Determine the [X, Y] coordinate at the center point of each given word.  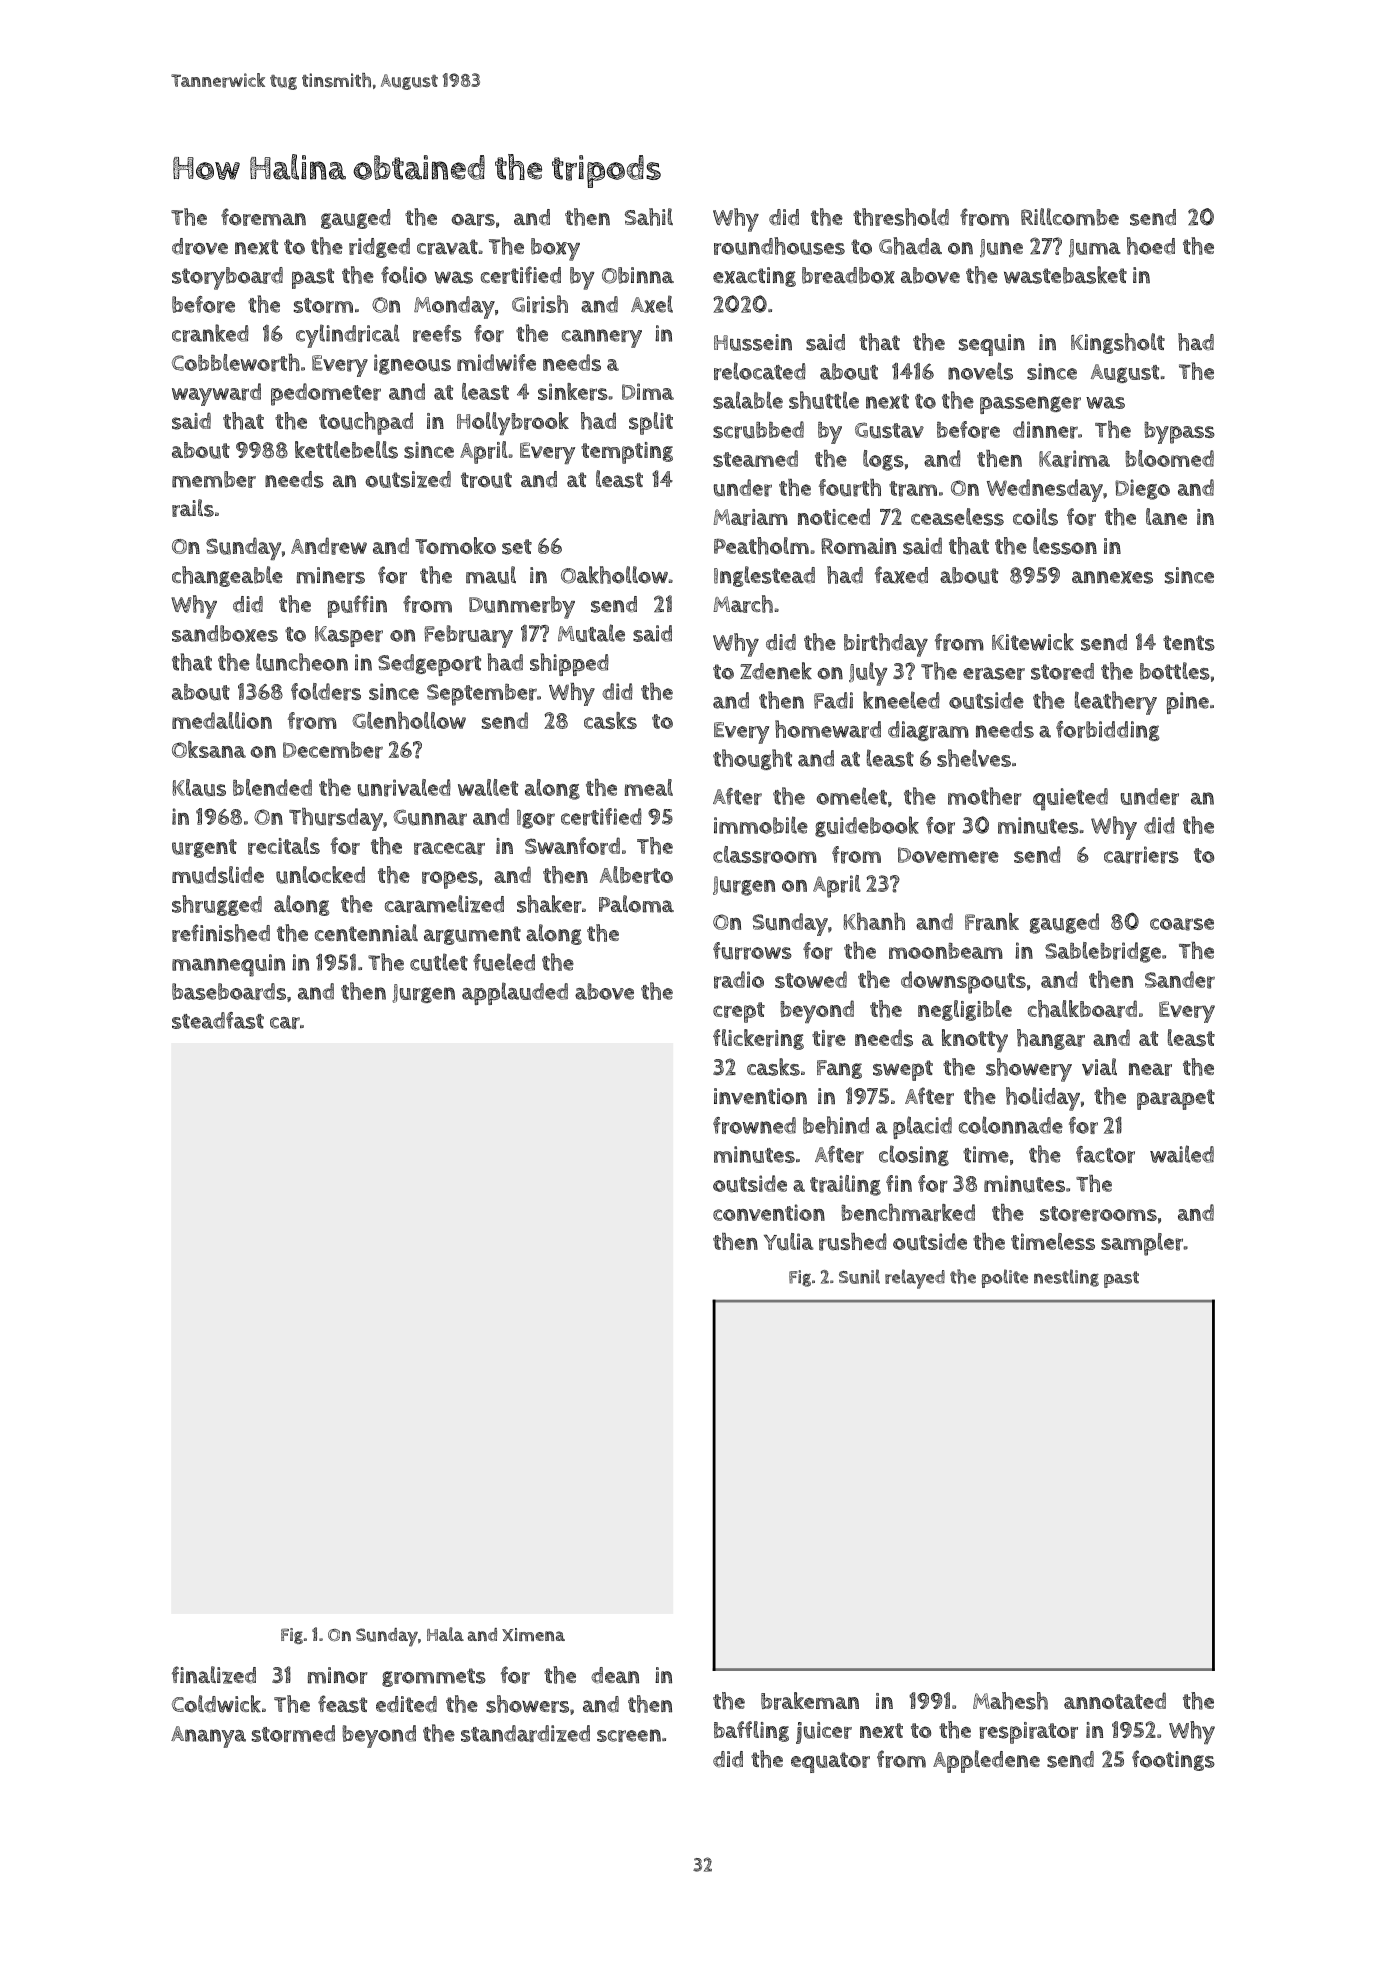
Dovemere [948, 855]
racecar [449, 848]
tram [913, 489]
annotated [1115, 1700]
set [517, 547]
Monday [454, 307]
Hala [445, 1634]
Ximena [533, 1634]
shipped [569, 664]
